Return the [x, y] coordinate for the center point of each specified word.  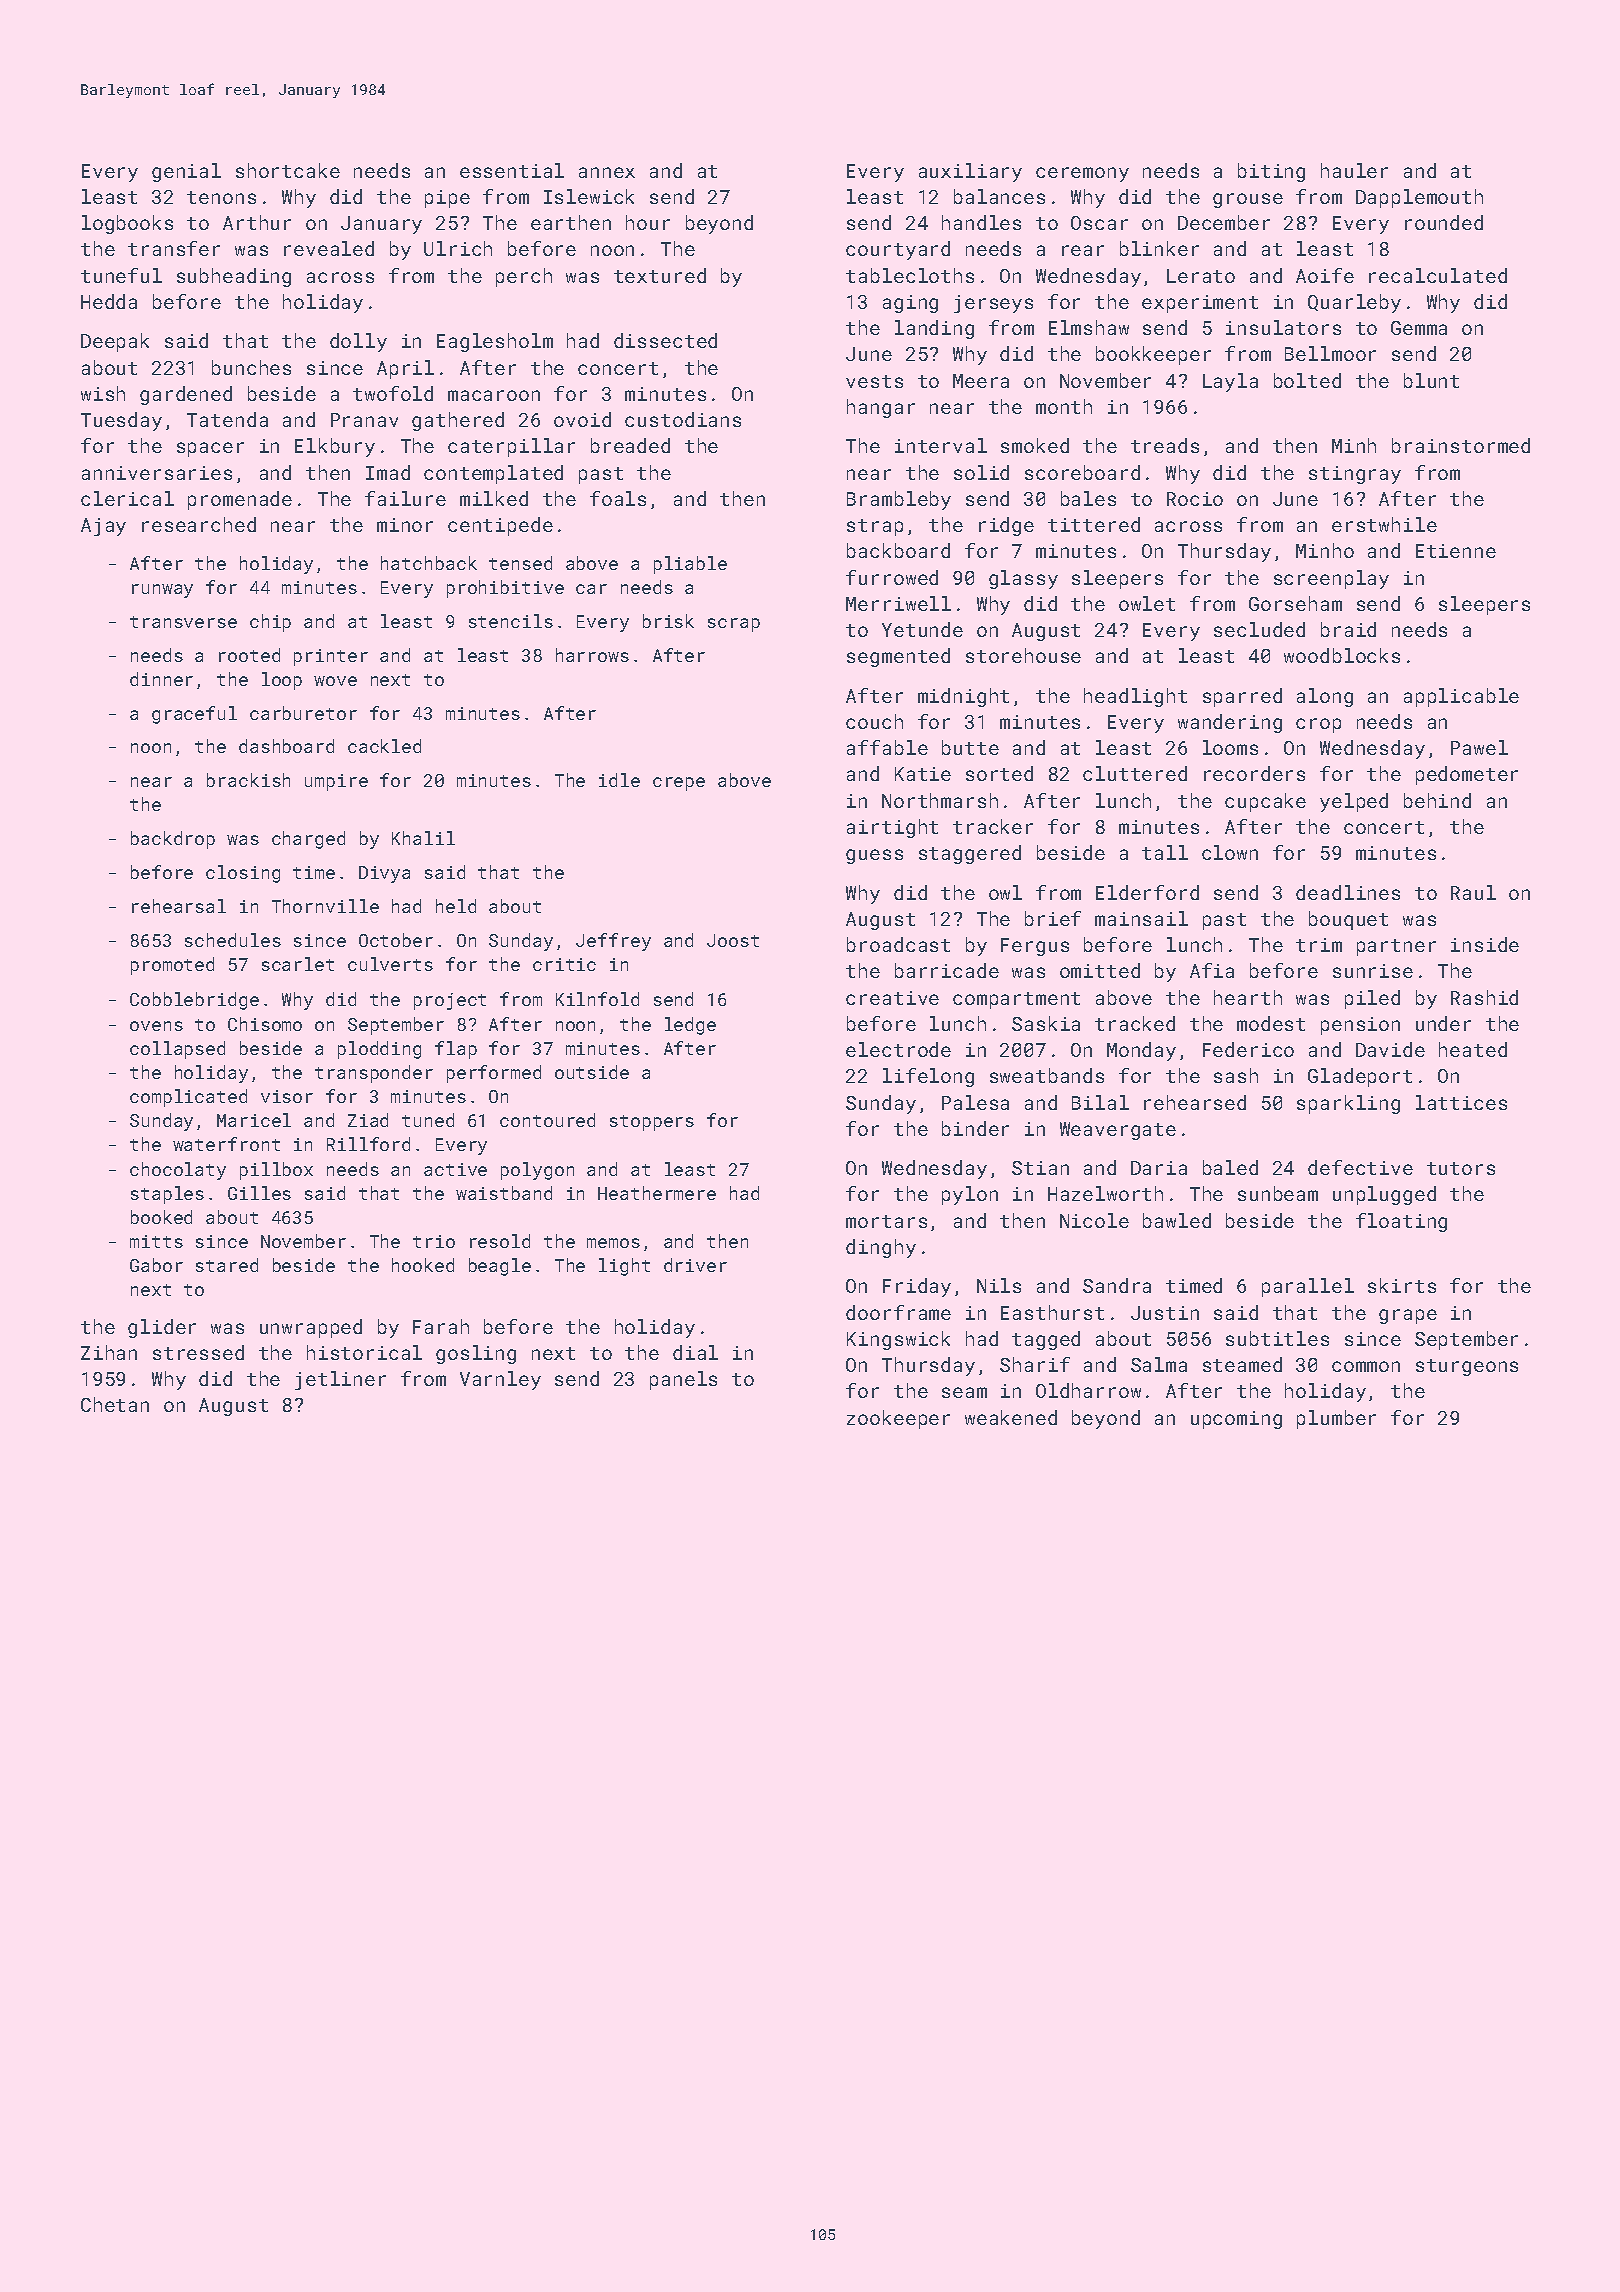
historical [364, 1352]
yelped [1354, 802]
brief [1053, 918]
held [456, 906]
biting [1271, 172]
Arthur [257, 222]
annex [607, 172]
